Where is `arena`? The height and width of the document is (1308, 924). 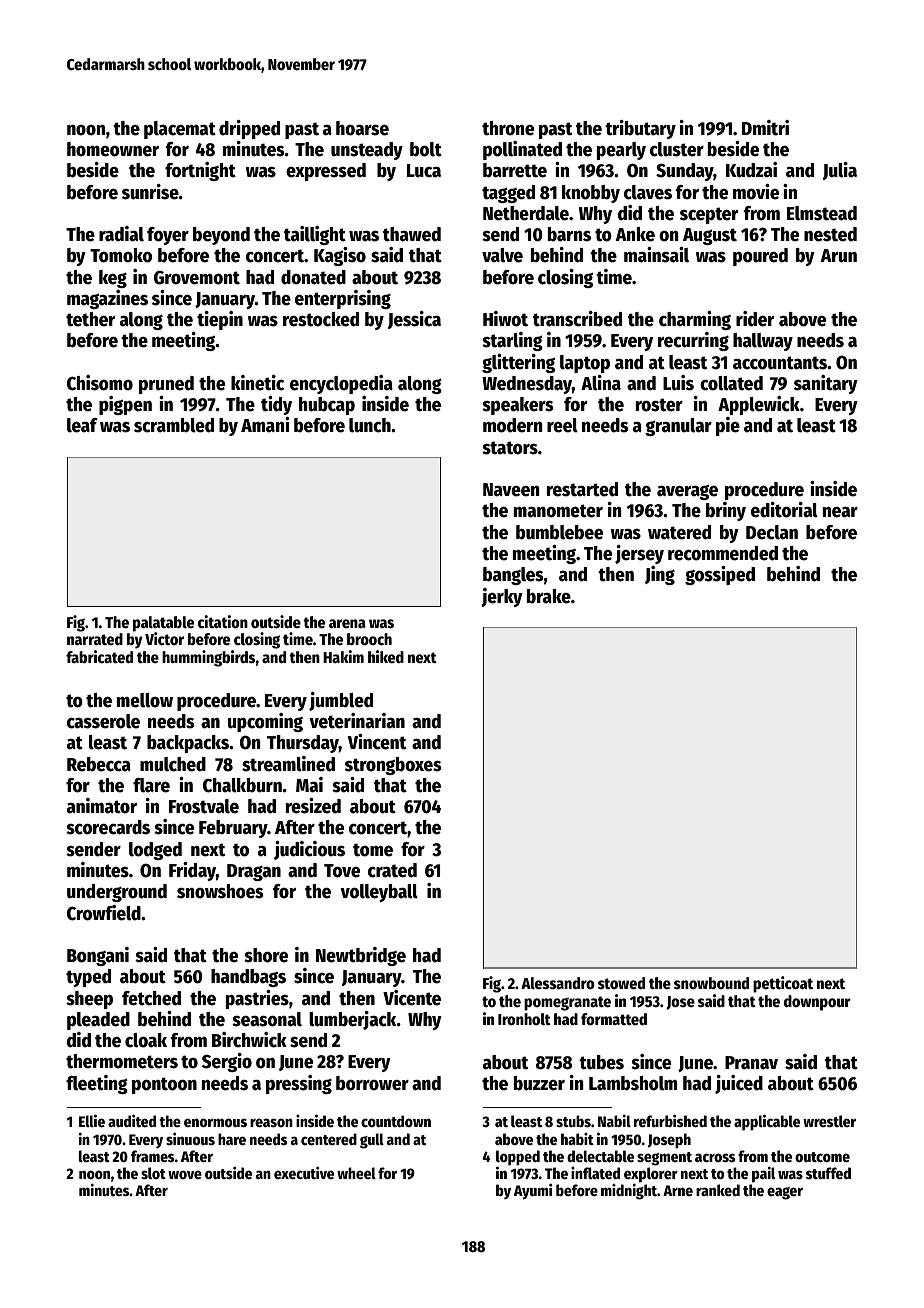 arena is located at coordinates (347, 624).
